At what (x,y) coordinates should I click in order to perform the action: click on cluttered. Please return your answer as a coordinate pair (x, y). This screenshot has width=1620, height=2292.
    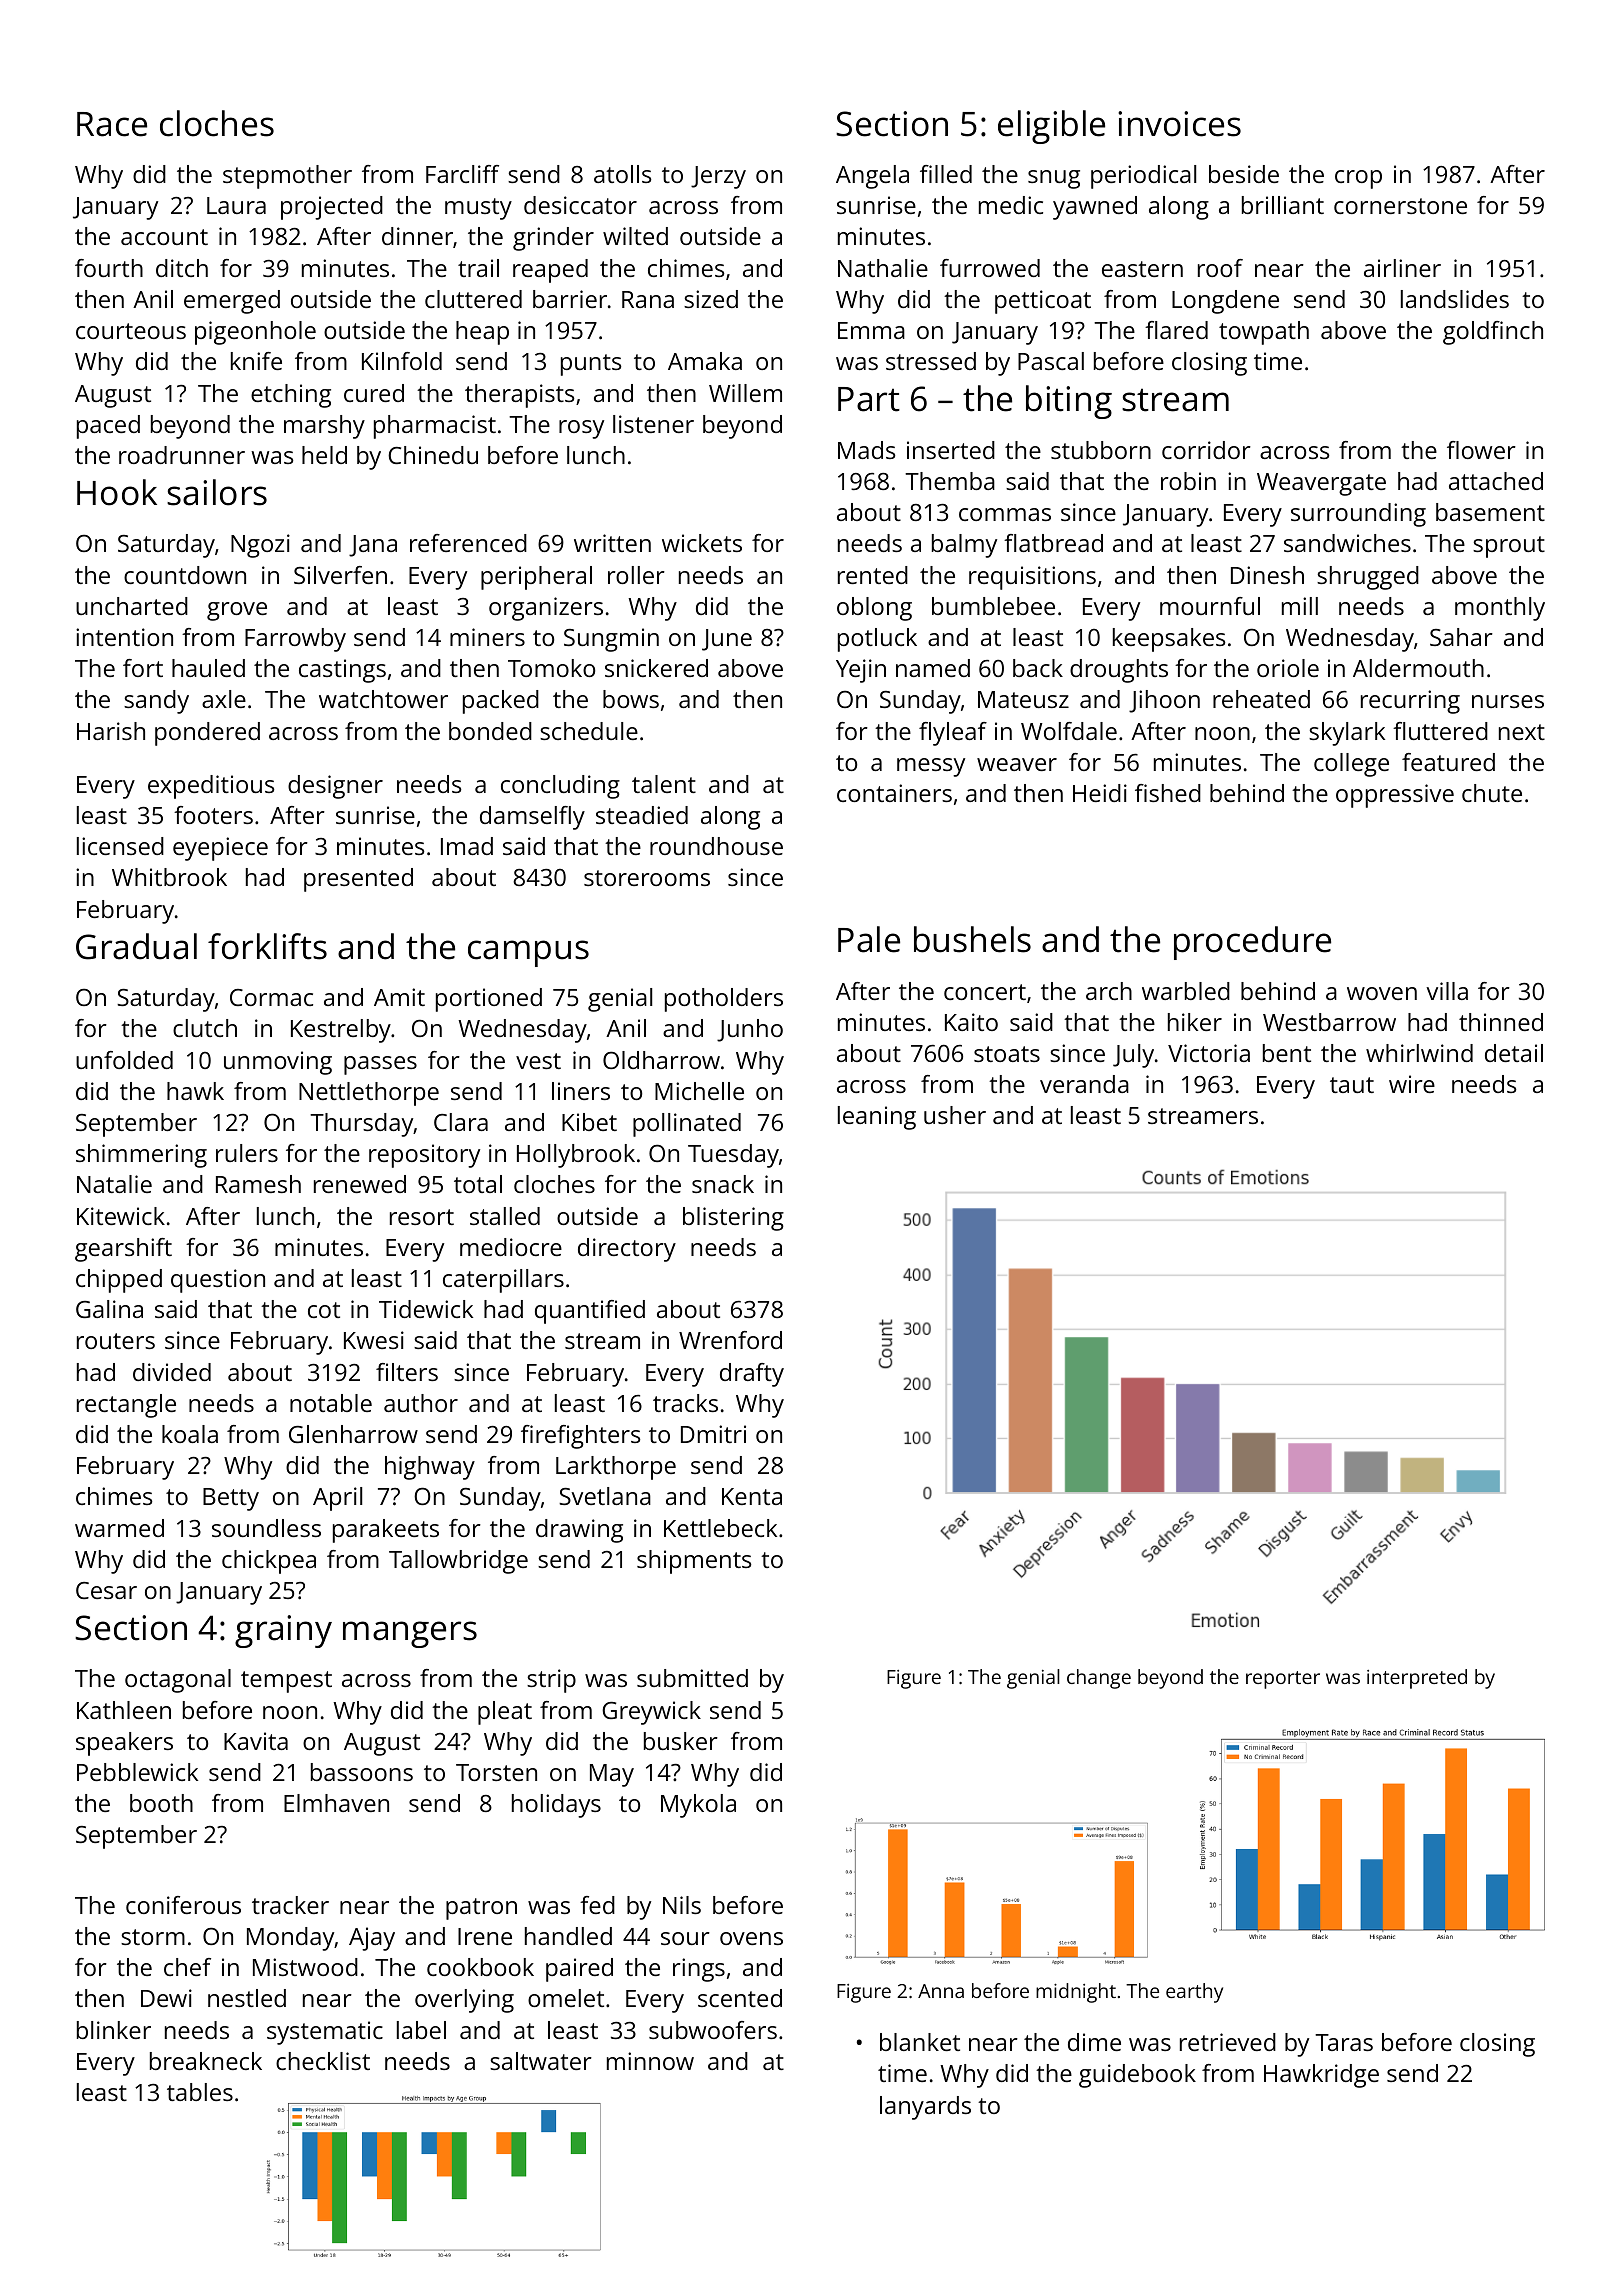
    Looking at the image, I should click on (473, 299).
